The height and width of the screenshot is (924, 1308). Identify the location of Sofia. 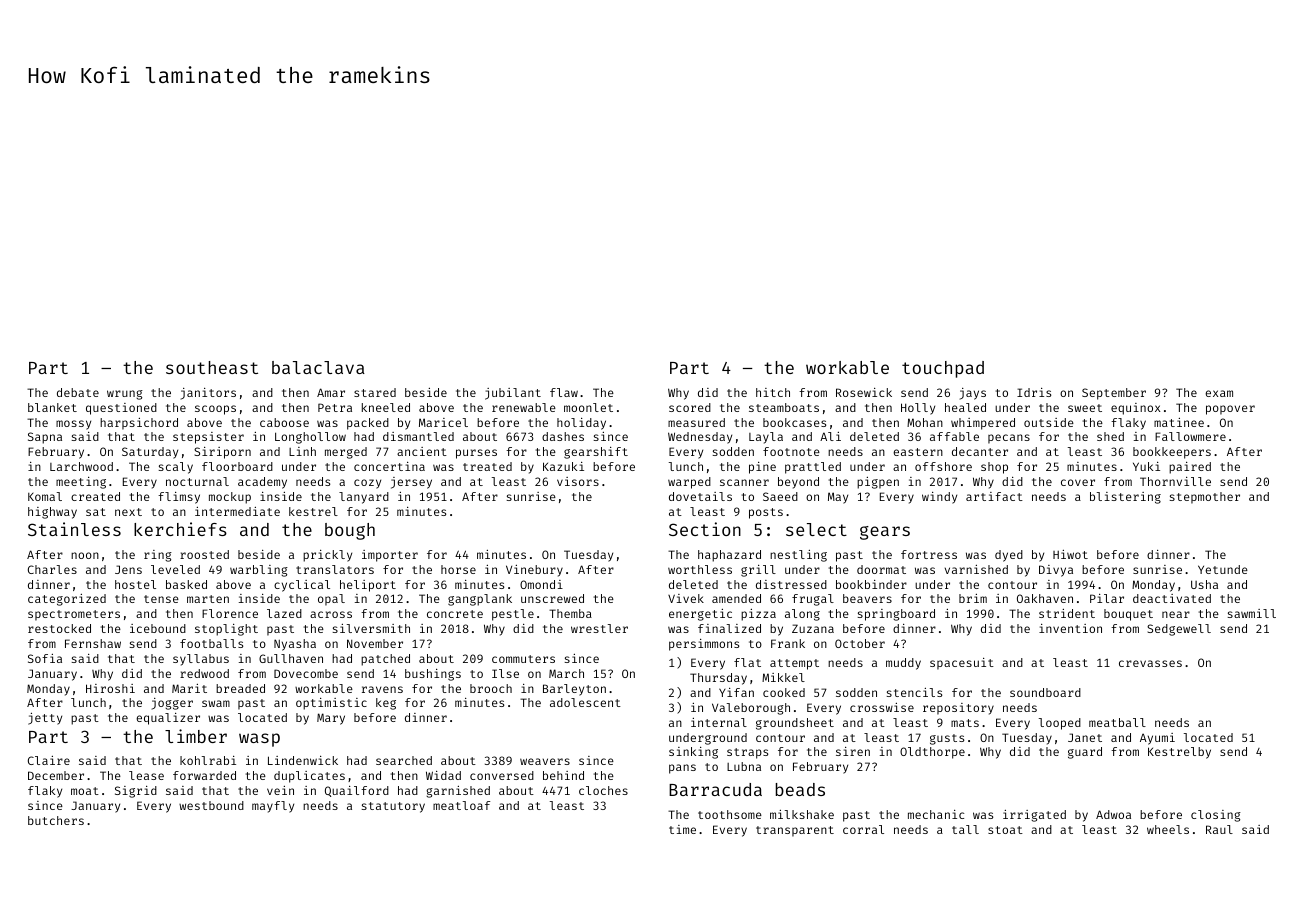
(45, 658).
